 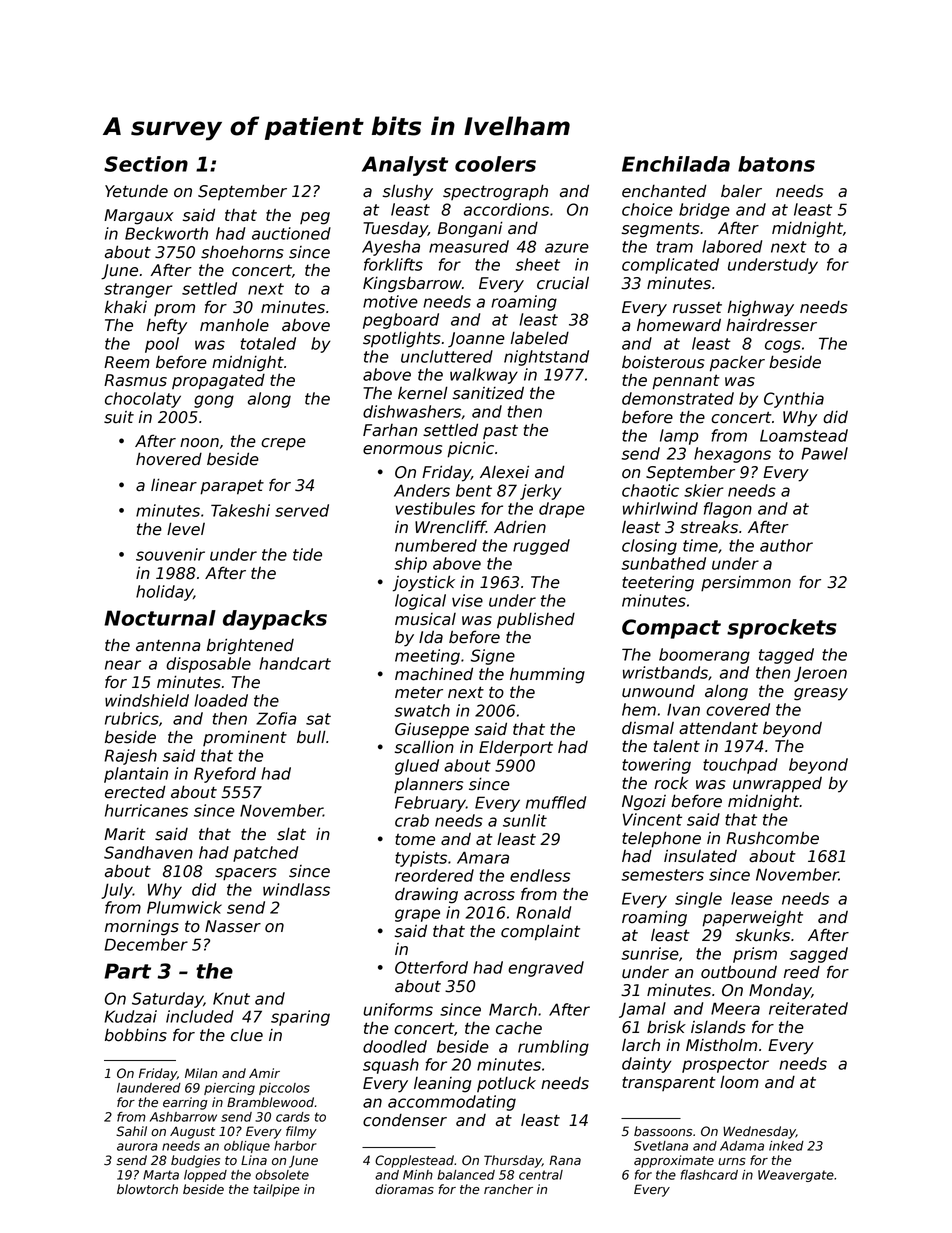 I want to click on complicated, so click(x=670, y=266).
